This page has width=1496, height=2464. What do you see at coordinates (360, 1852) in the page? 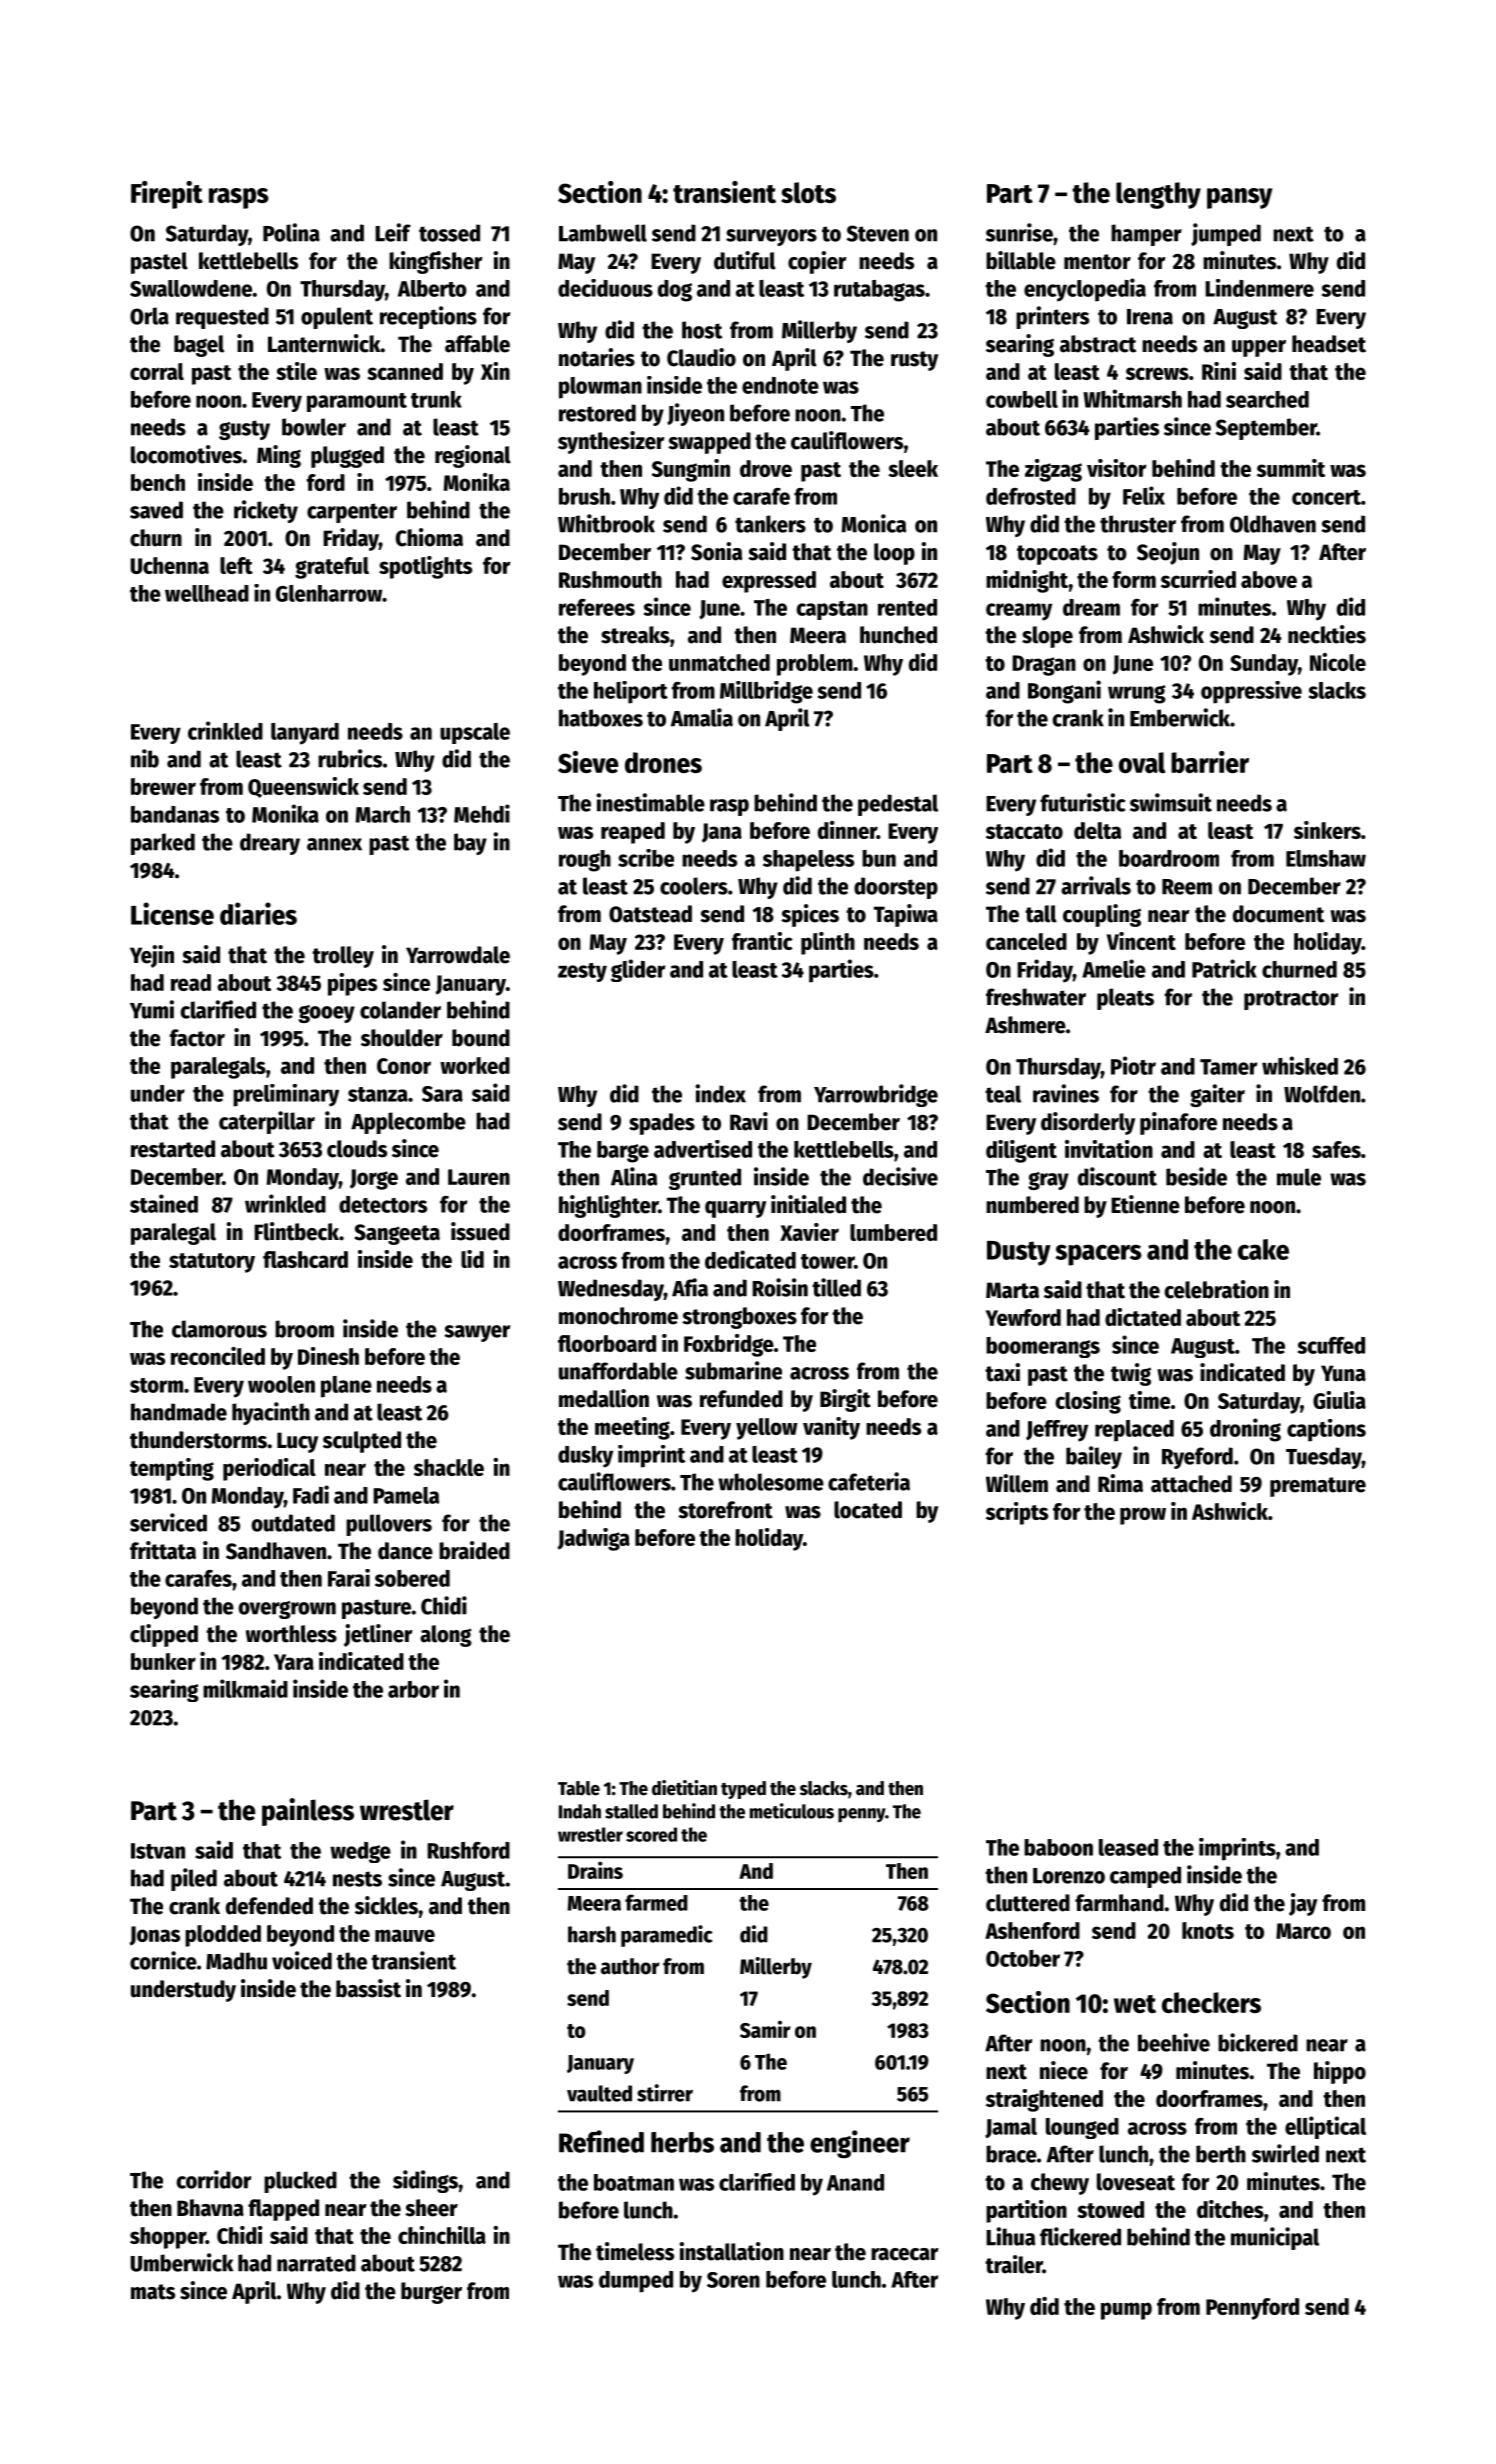
I see `wedge` at bounding box center [360, 1852].
